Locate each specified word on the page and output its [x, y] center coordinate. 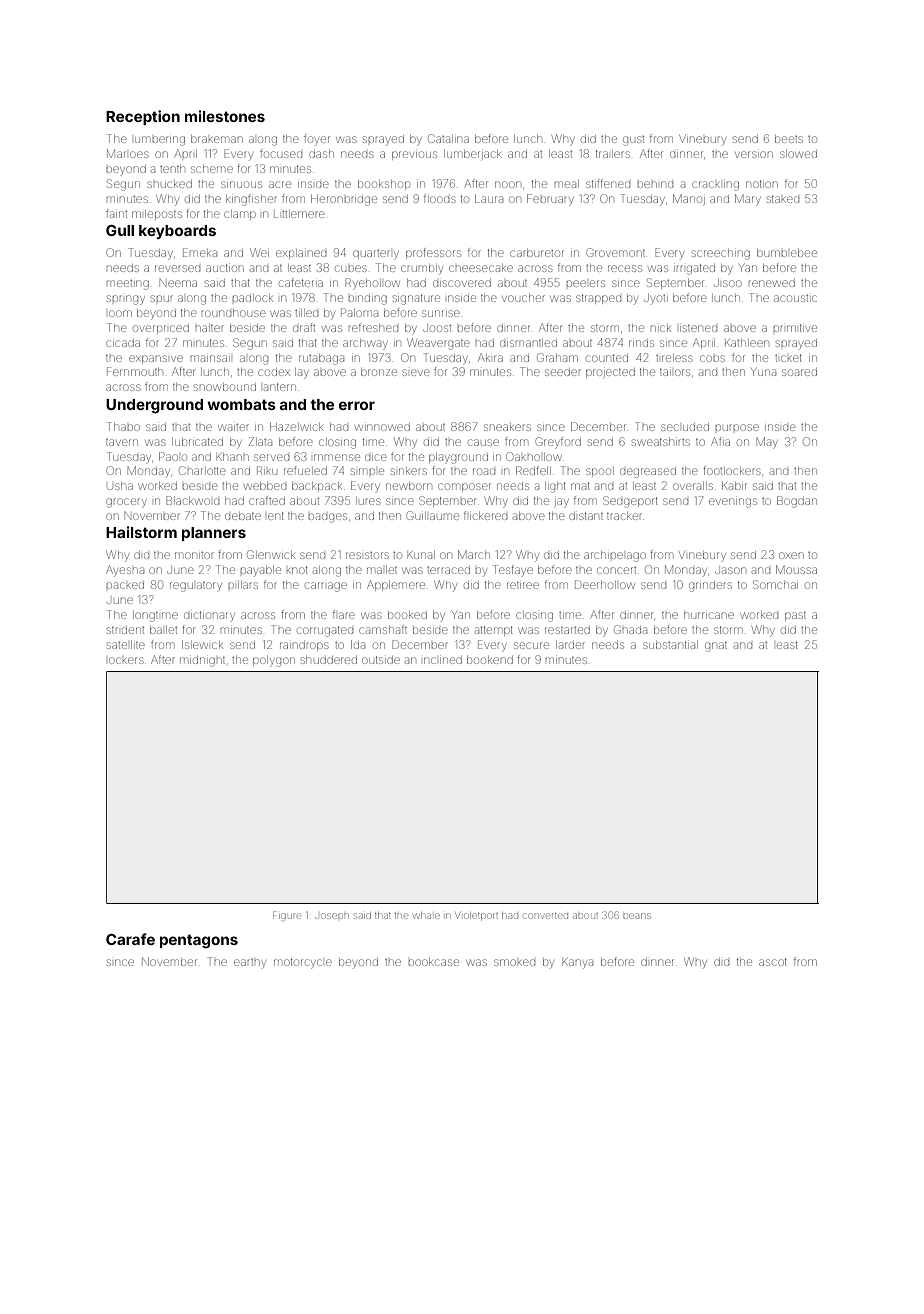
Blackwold [192, 500]
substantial [670, 645]
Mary [748, 200]
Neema [178, 283]
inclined [443, 660]
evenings [733, 503]
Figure [287, 916]
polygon [274, 661]
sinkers [409, 471]
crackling [715, 186]
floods [440, 198]
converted [546, 916]
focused [281, 153]
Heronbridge [344, 200]
